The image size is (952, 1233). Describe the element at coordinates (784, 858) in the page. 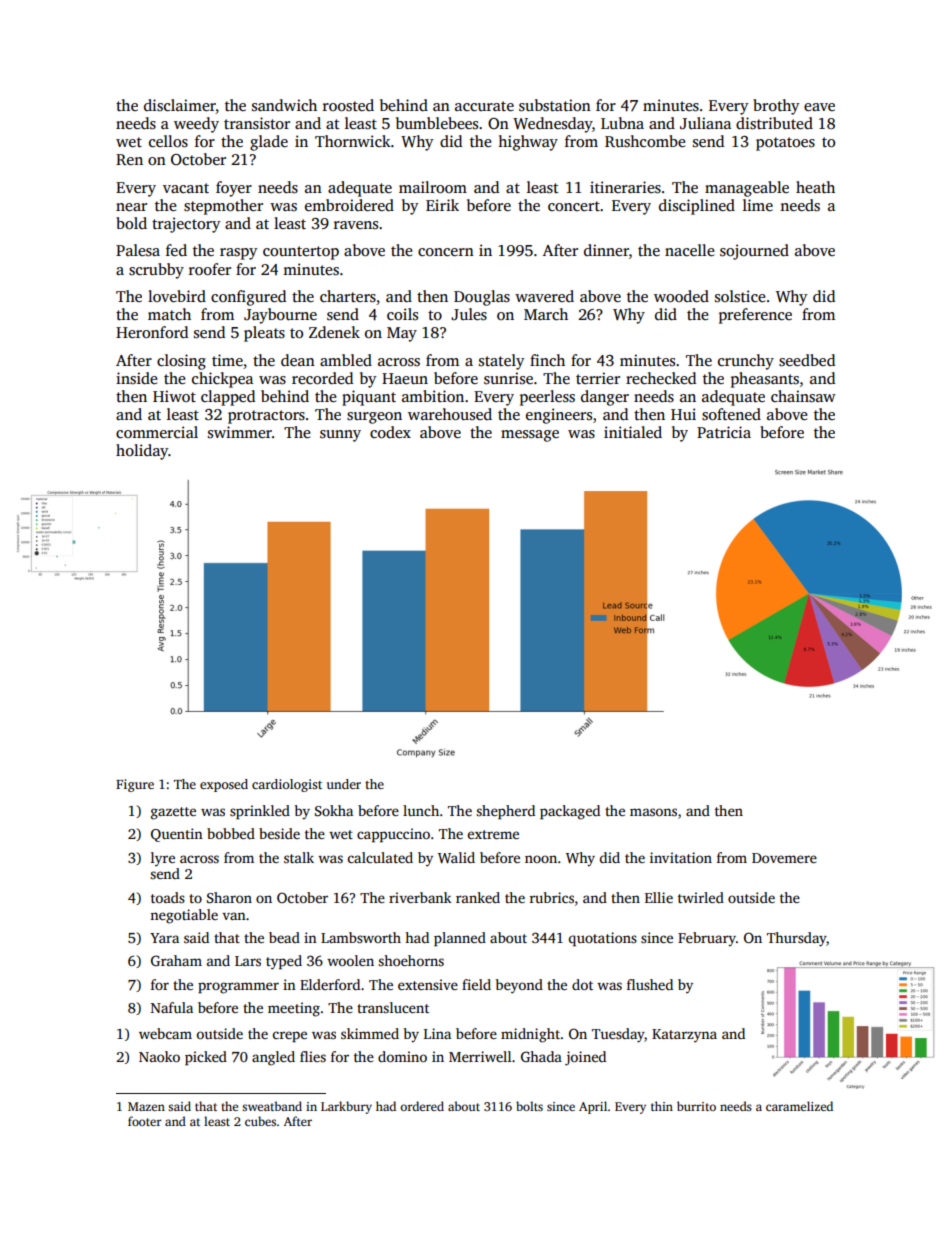

I see `Dovemere` at that location.
